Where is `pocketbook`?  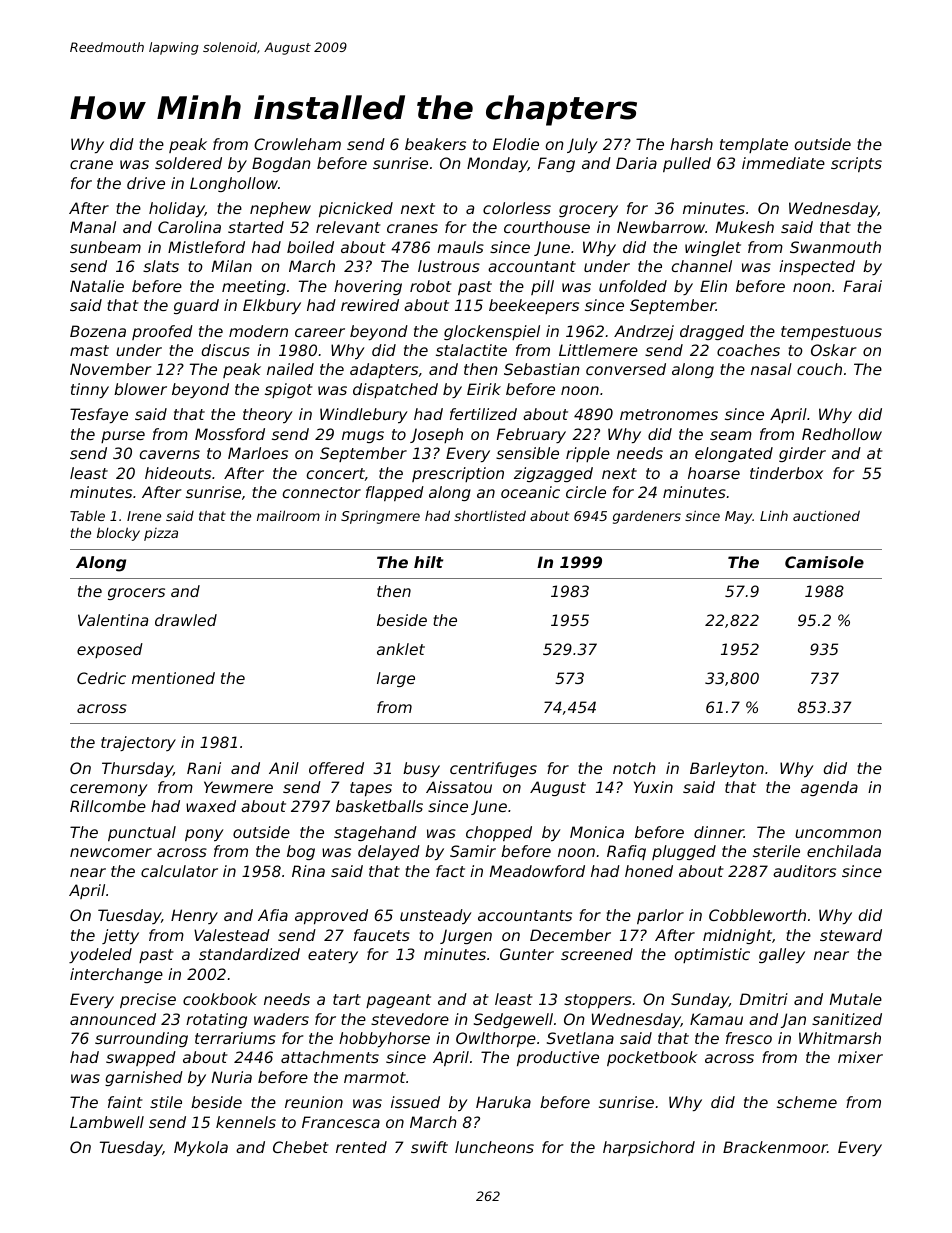
pocketbook is located at coordinates (652, 1058).
